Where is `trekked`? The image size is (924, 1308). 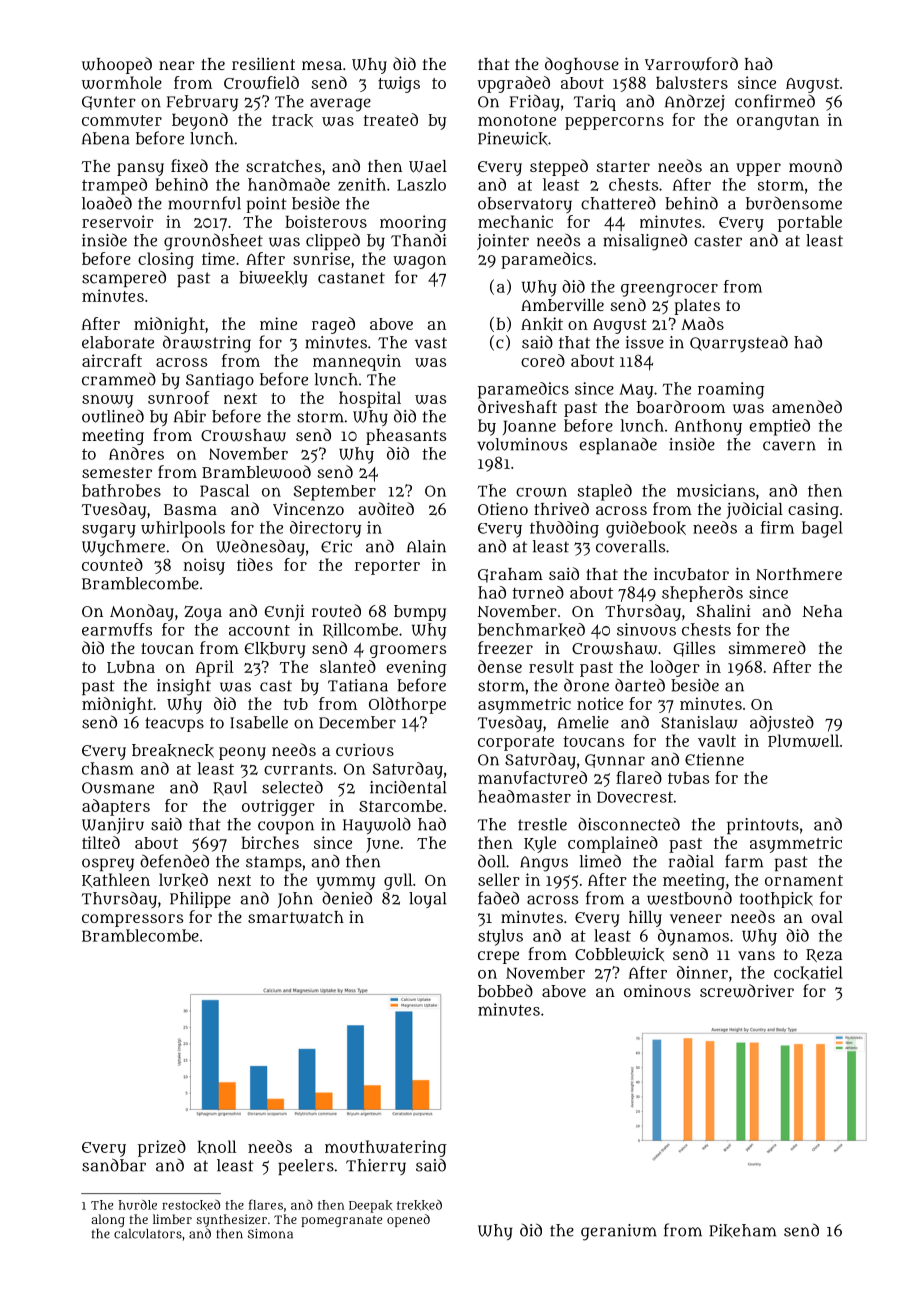 trekked is located at coordinates (419, 1205).
